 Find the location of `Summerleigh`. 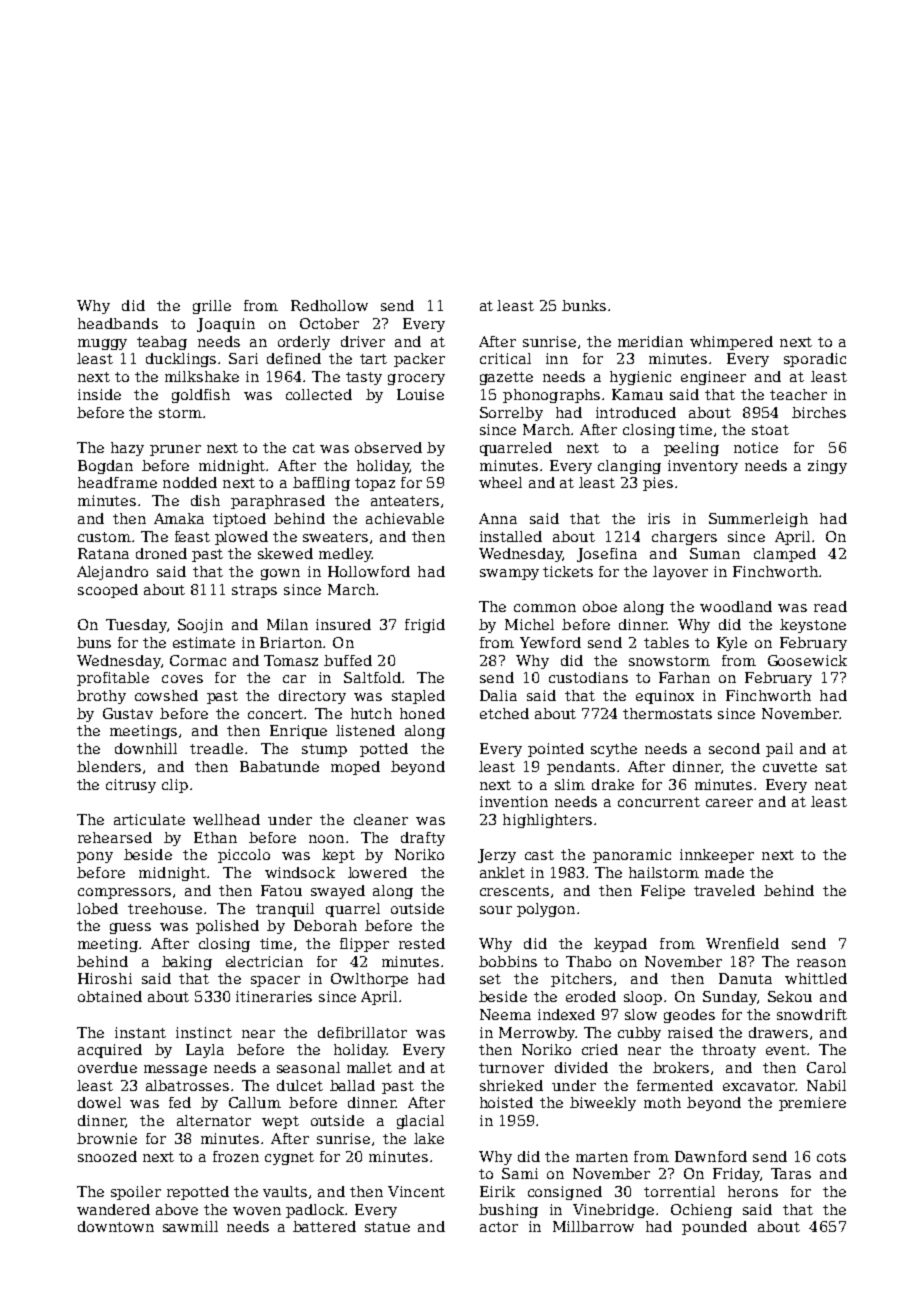

Summerleigh is located at coordinates (758, 520).
